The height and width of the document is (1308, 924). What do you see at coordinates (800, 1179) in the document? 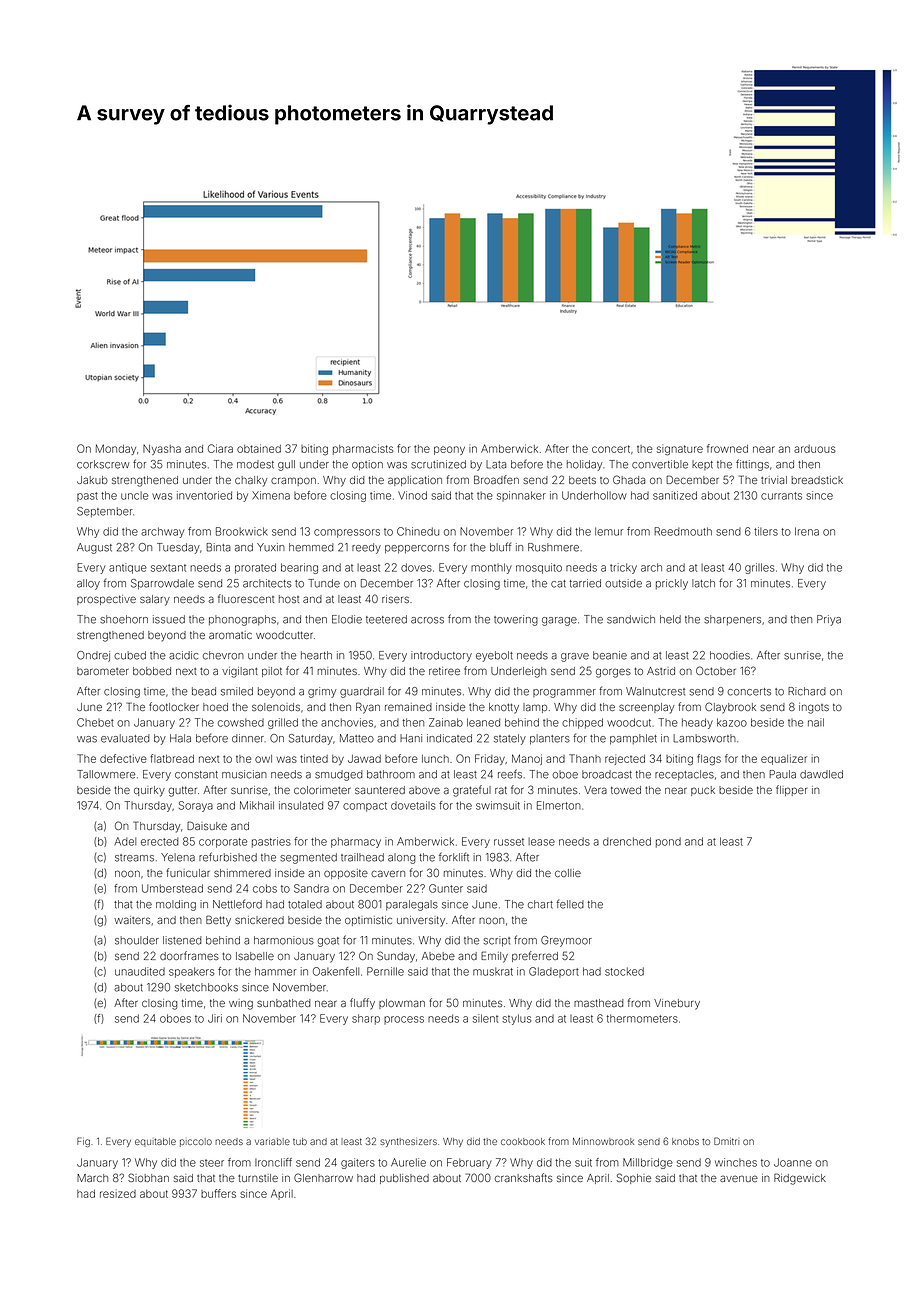
I see `Ridgewick` at bounding box center [800, 1179].
